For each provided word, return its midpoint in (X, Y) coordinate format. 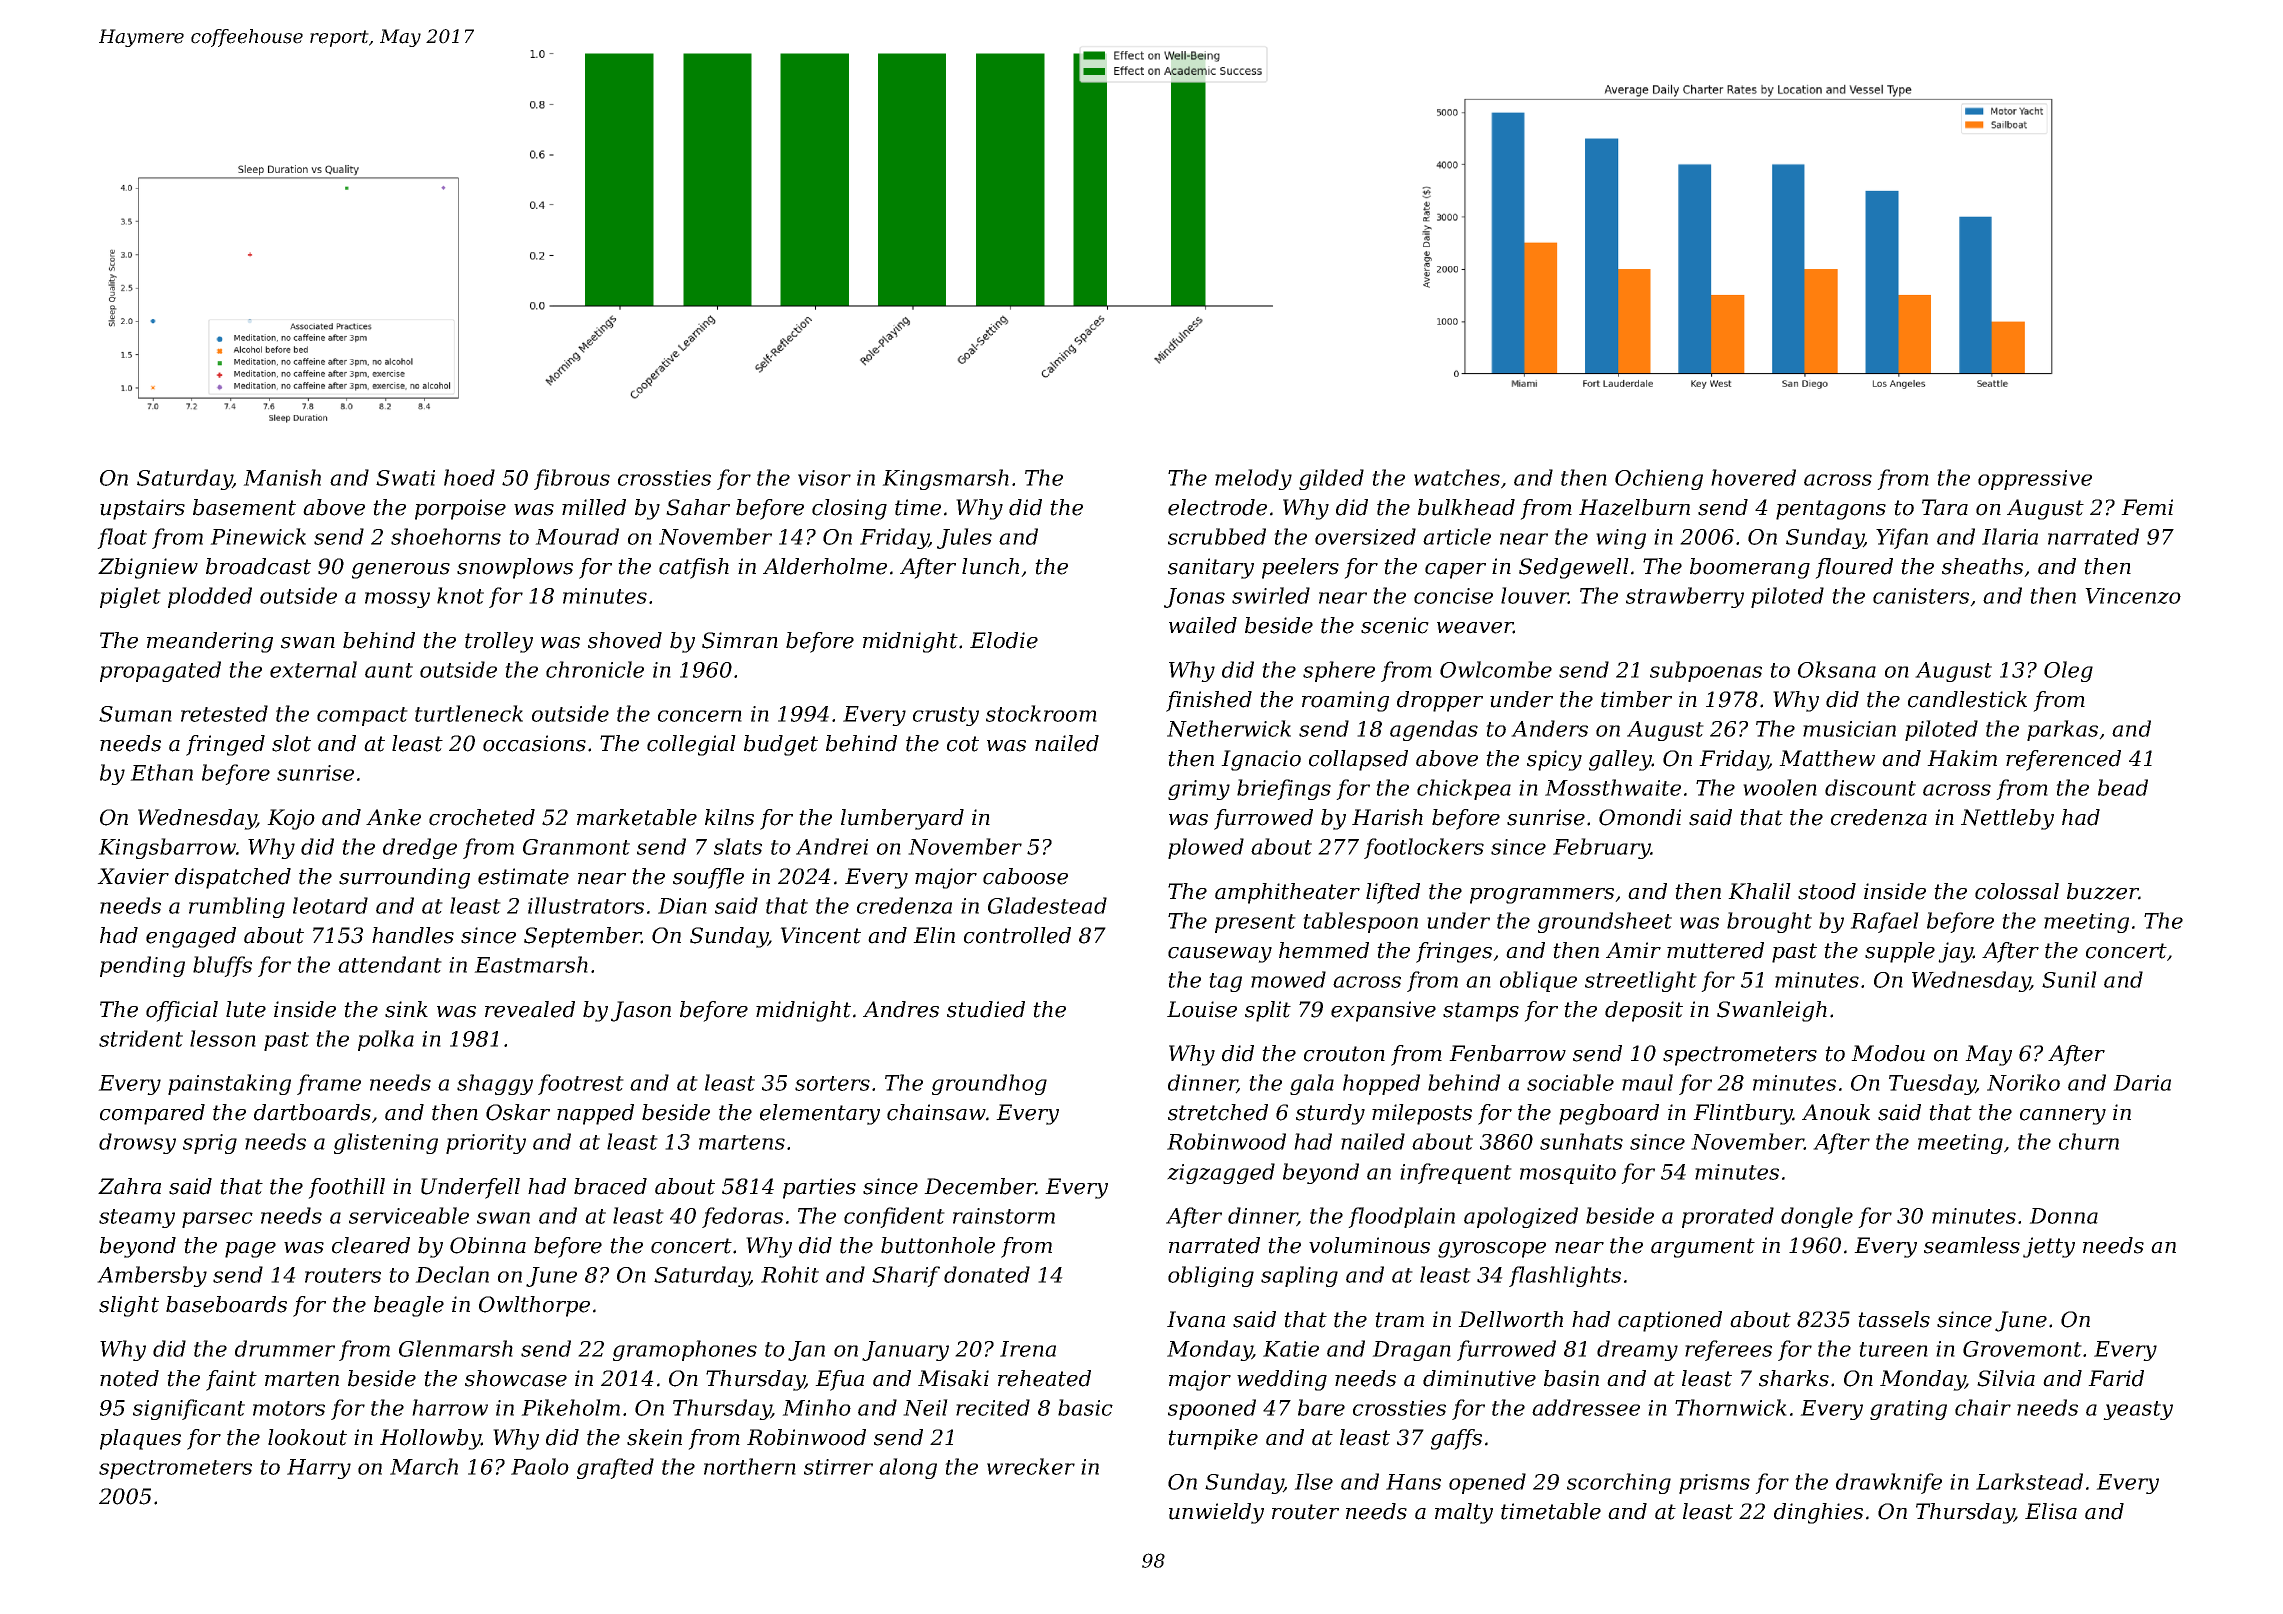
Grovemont (2022, 1349)
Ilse (1313, 1481)
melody (1253, 479)
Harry (319, 1469)
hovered (1753, 477)
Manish (282, 477)
